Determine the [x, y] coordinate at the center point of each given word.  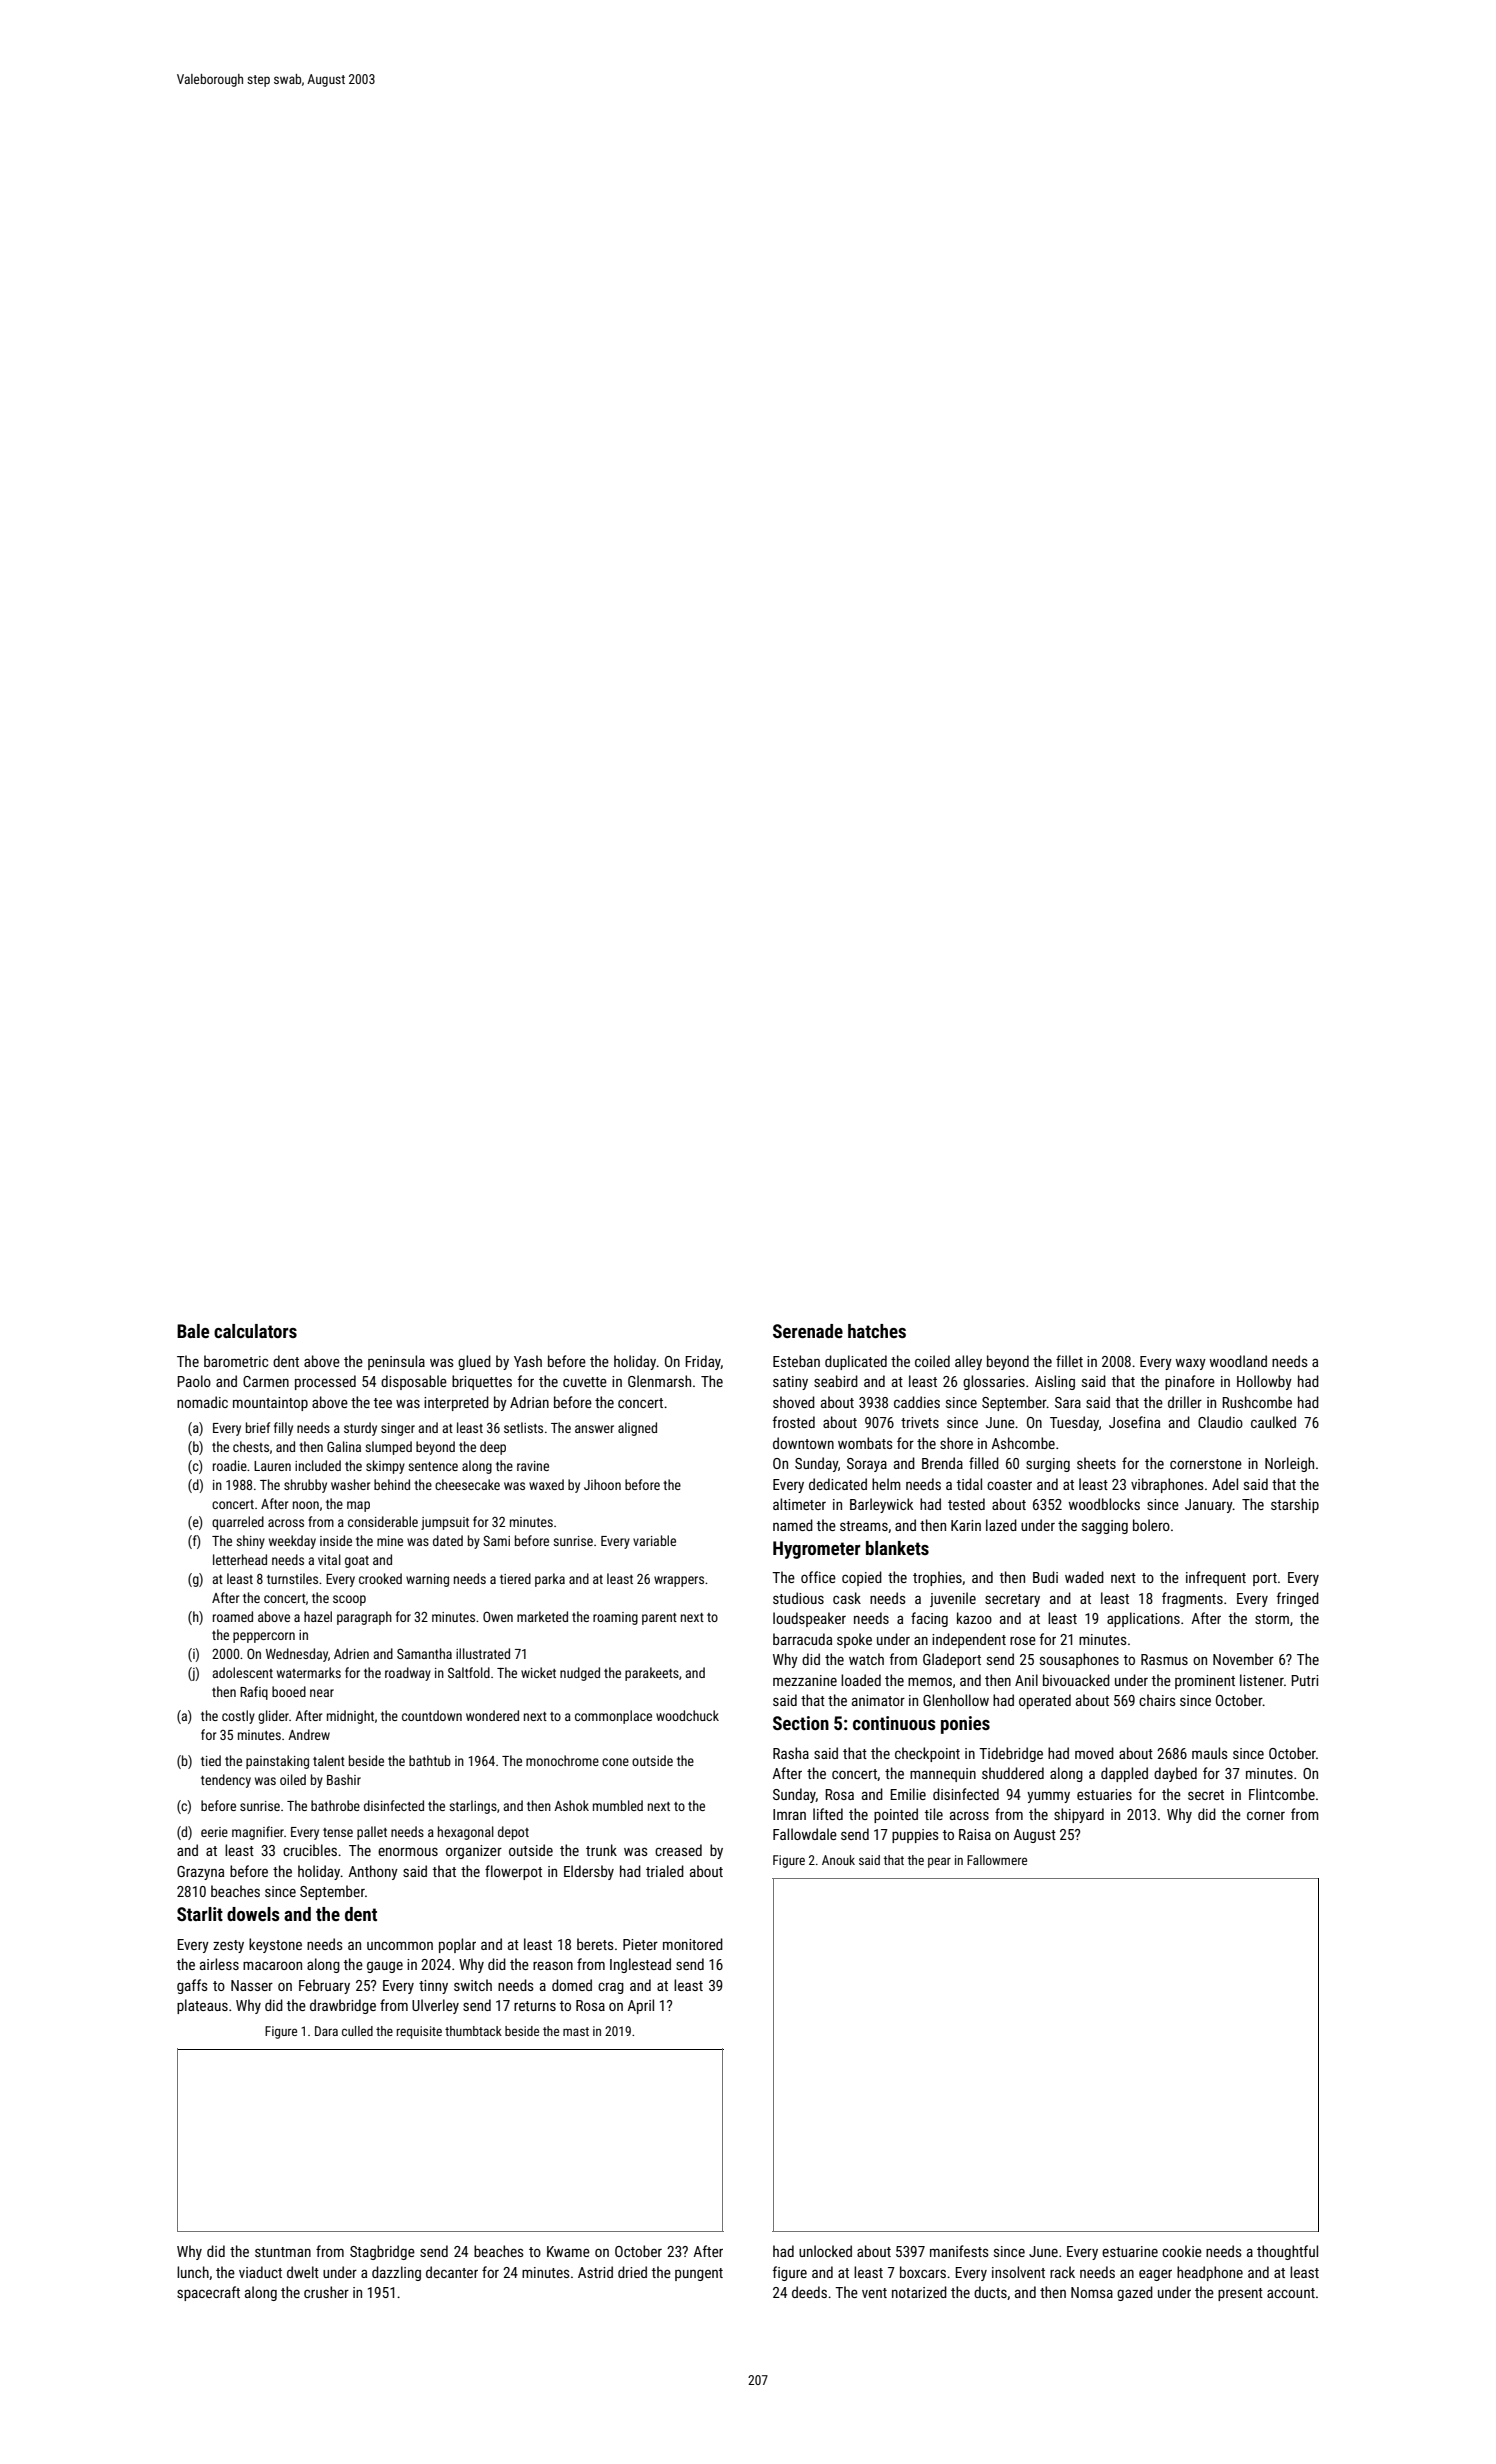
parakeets [652, 1674]
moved [1094, 1753]
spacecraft [208, 2293]
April [640, 2006]
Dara [326, 2031]
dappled [1124, 1774]
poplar [457, 1945]
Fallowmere [997, 1860]
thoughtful [1287, 2252]
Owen [498, 1617]
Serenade [808, 1331]
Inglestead [640, 1965]
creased [678, 1850]
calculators [255, 1331]
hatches [877, 1331]
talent [329, 1760]
